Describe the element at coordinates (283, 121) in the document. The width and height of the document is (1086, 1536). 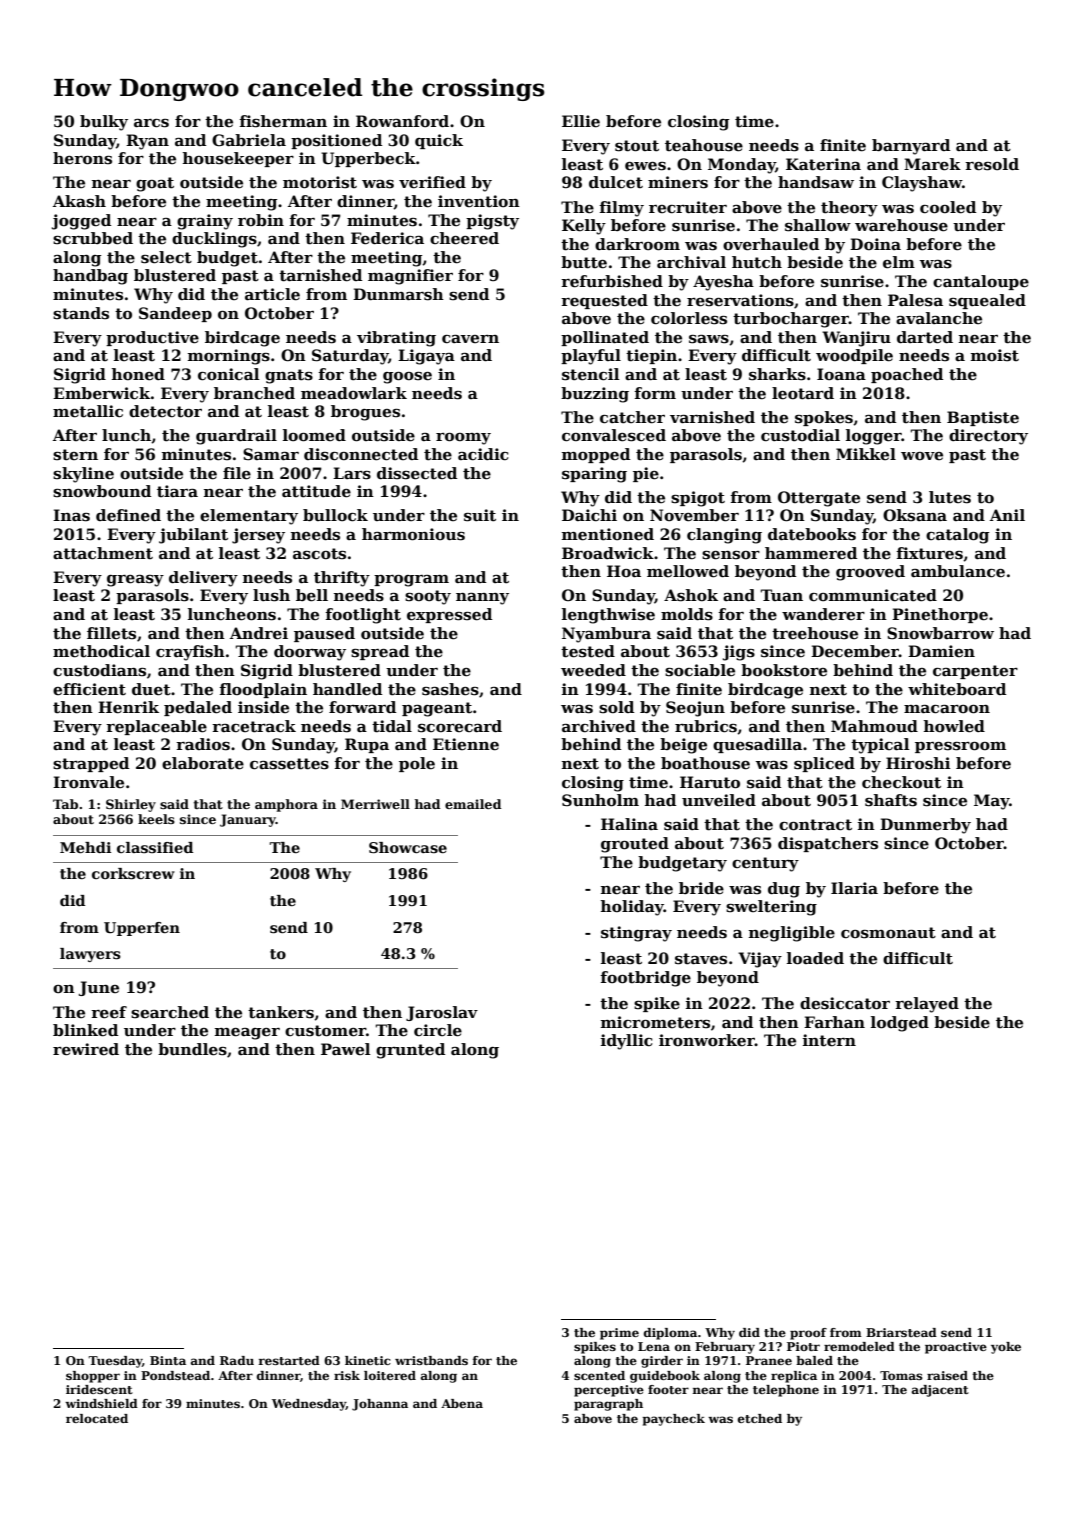
I see `fisherman` at that location.
